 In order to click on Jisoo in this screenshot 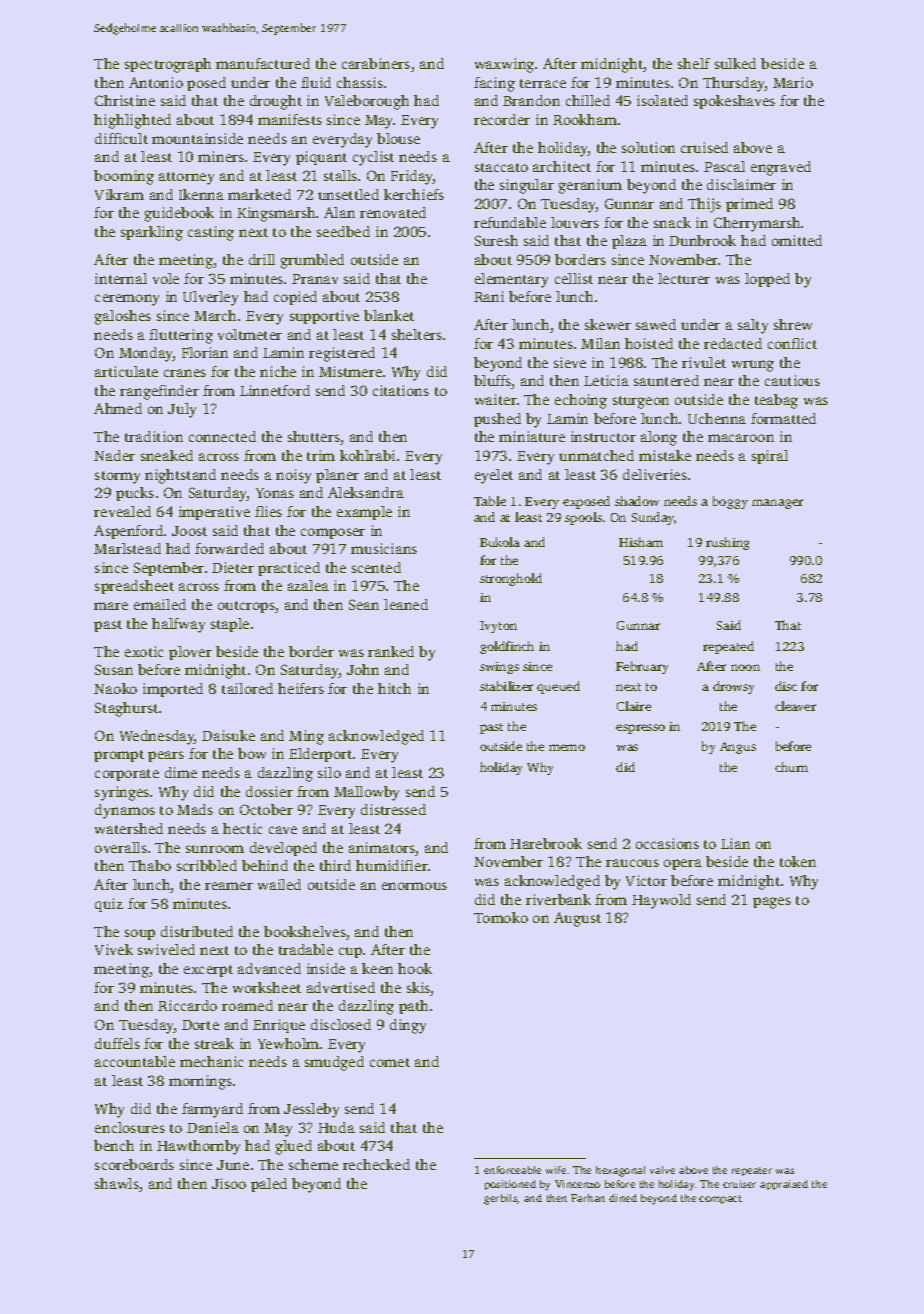, I will do `click(229, 1183)`.
